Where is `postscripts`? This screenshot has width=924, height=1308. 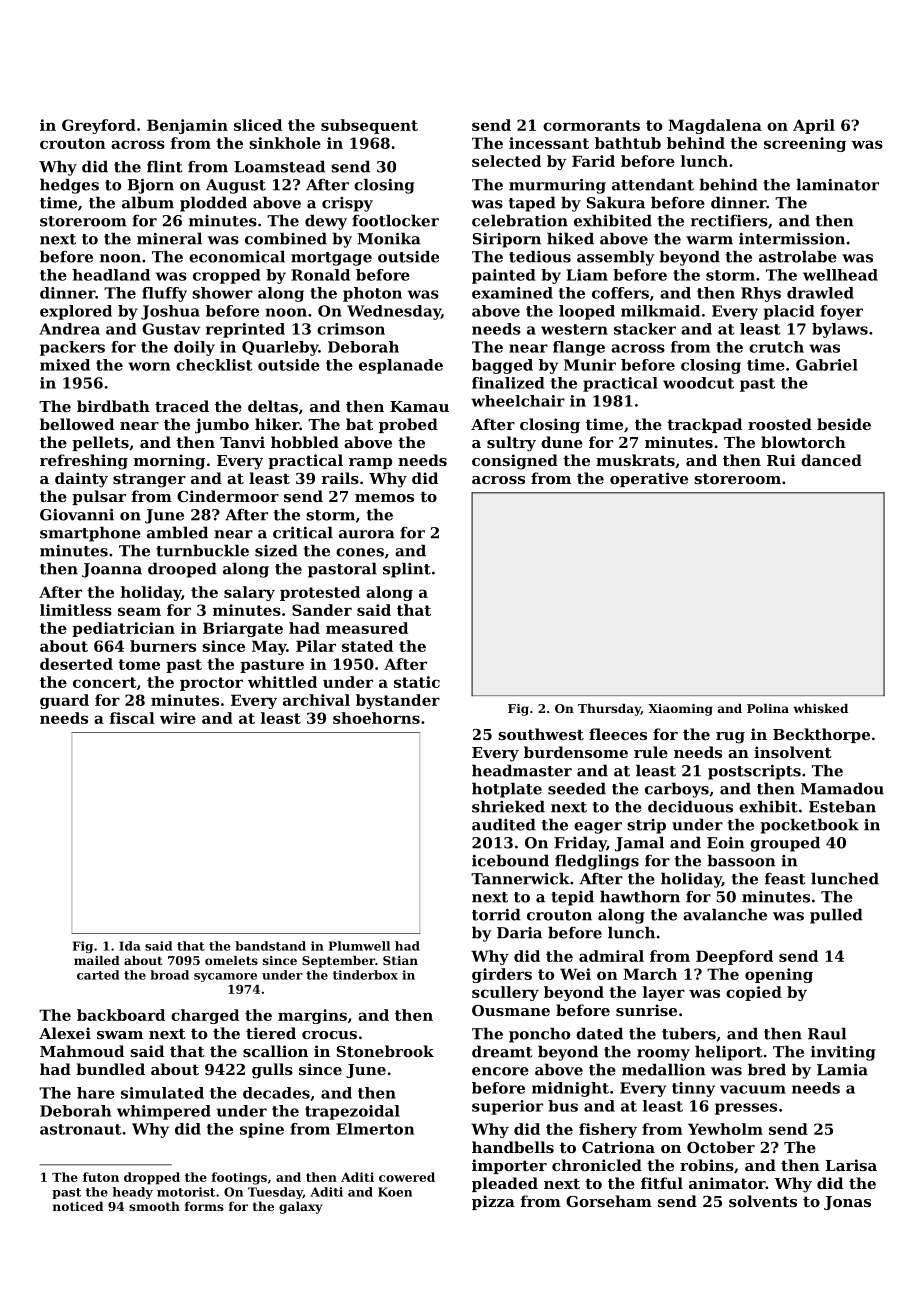
postscripts is located at coordinates (754, 772).
